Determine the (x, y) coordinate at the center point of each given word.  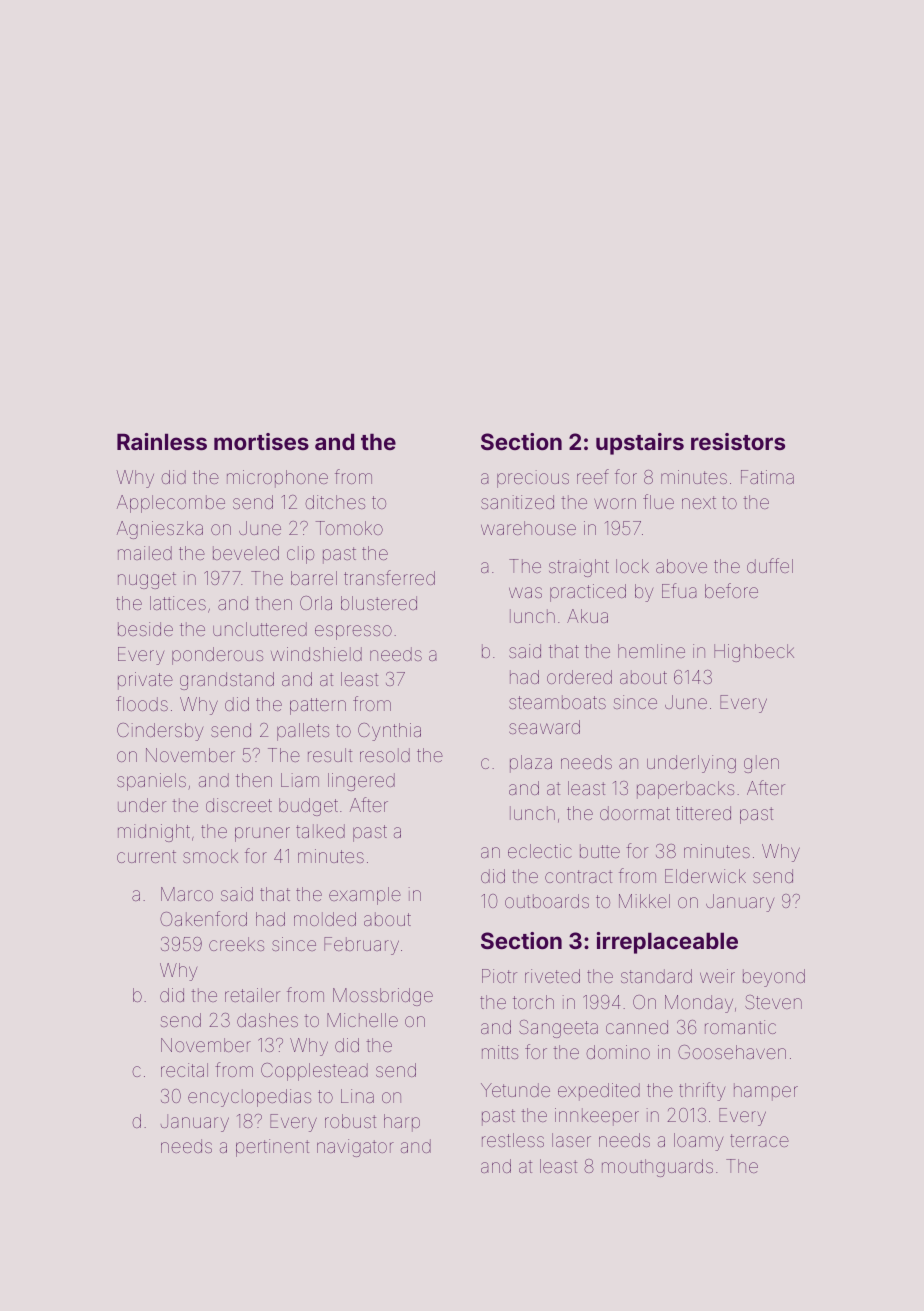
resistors (738, 441)
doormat (635, 813)
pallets (303, 732)
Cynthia (389, 732)
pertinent (272, 1148)
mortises (261, 441)
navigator (355, 1148)
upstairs (640, 444)
